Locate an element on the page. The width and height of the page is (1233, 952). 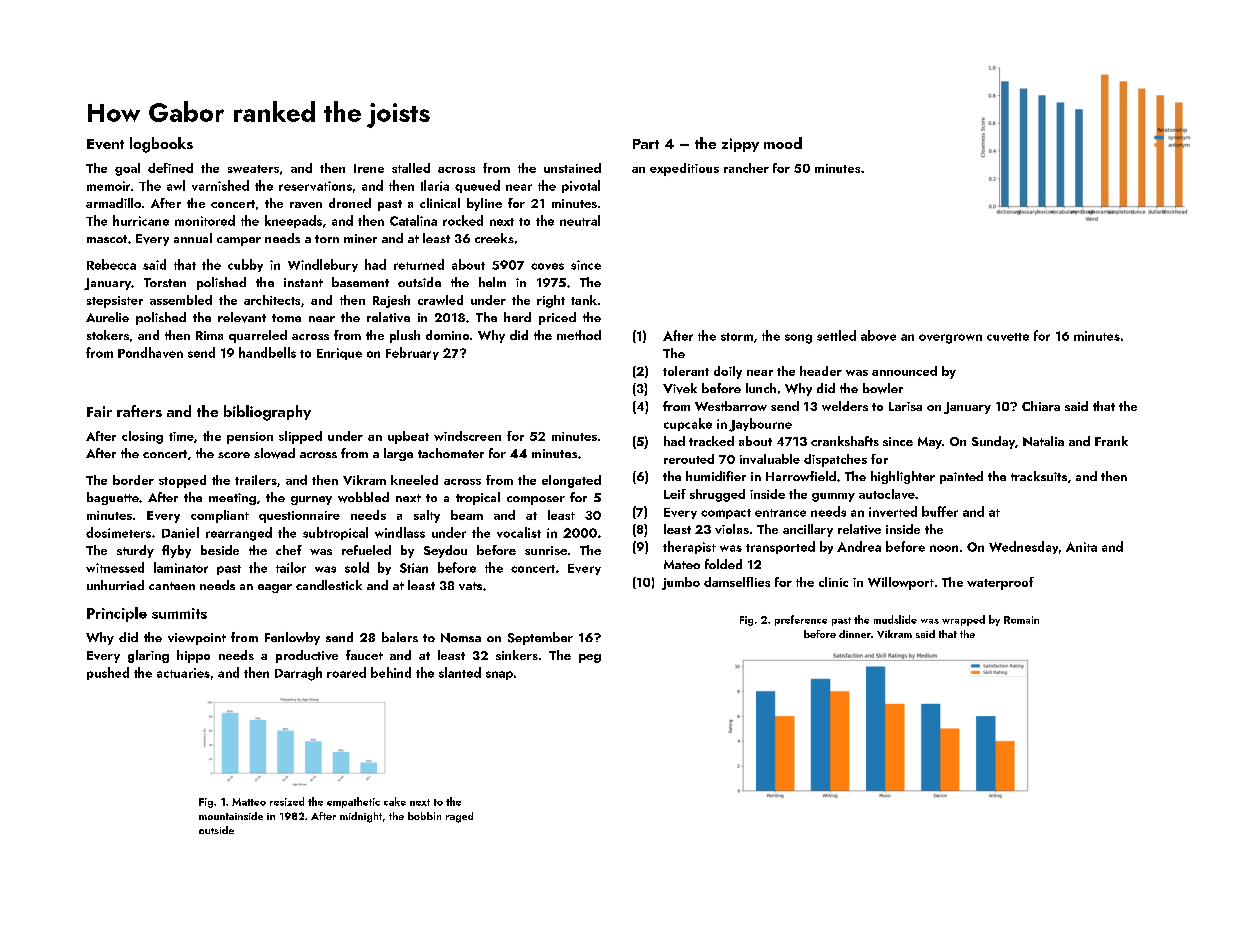
instant is located at coordinates (303, 282).
